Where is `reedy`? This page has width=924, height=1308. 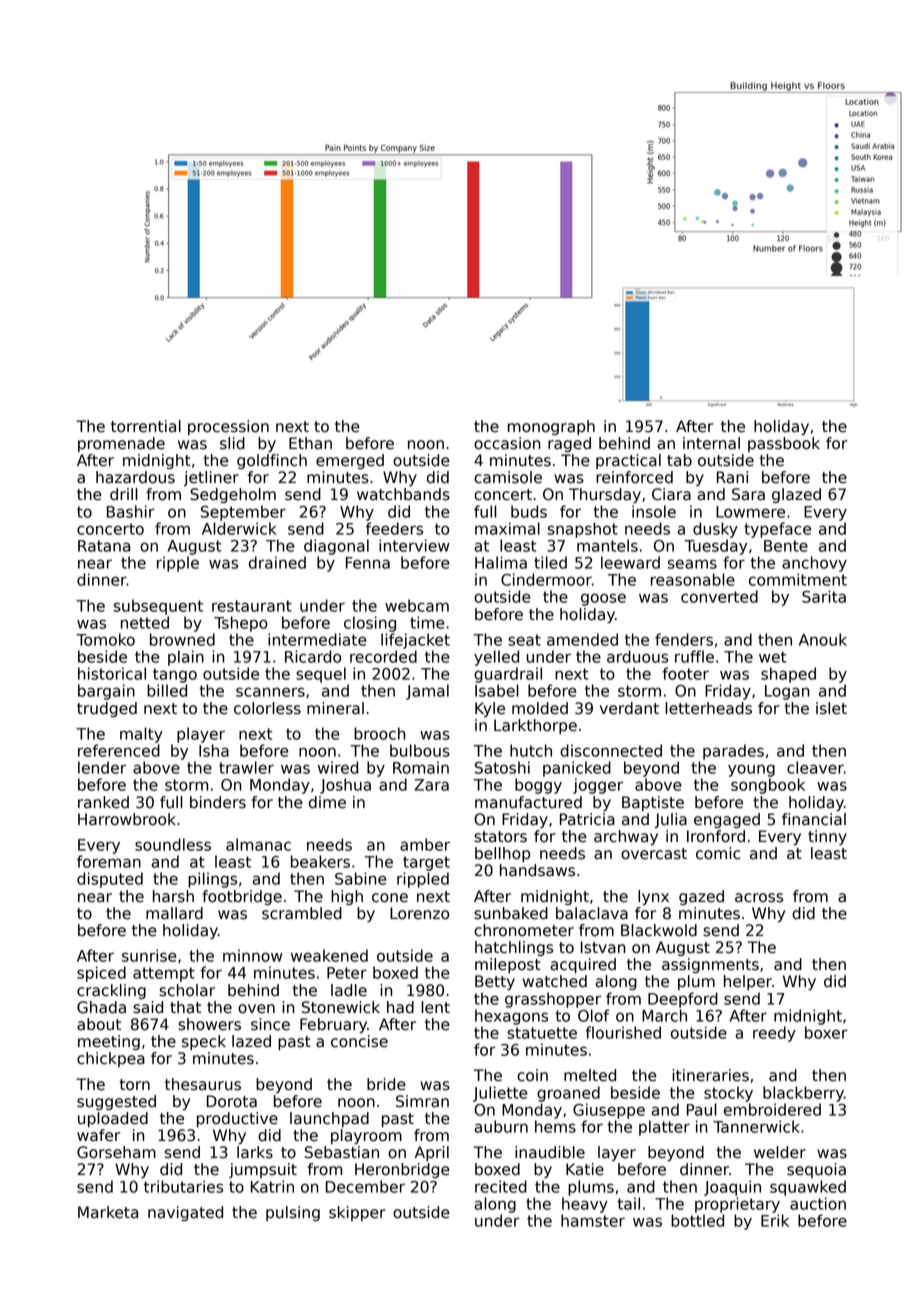 reedy is located at coordinates (774, 1034).
